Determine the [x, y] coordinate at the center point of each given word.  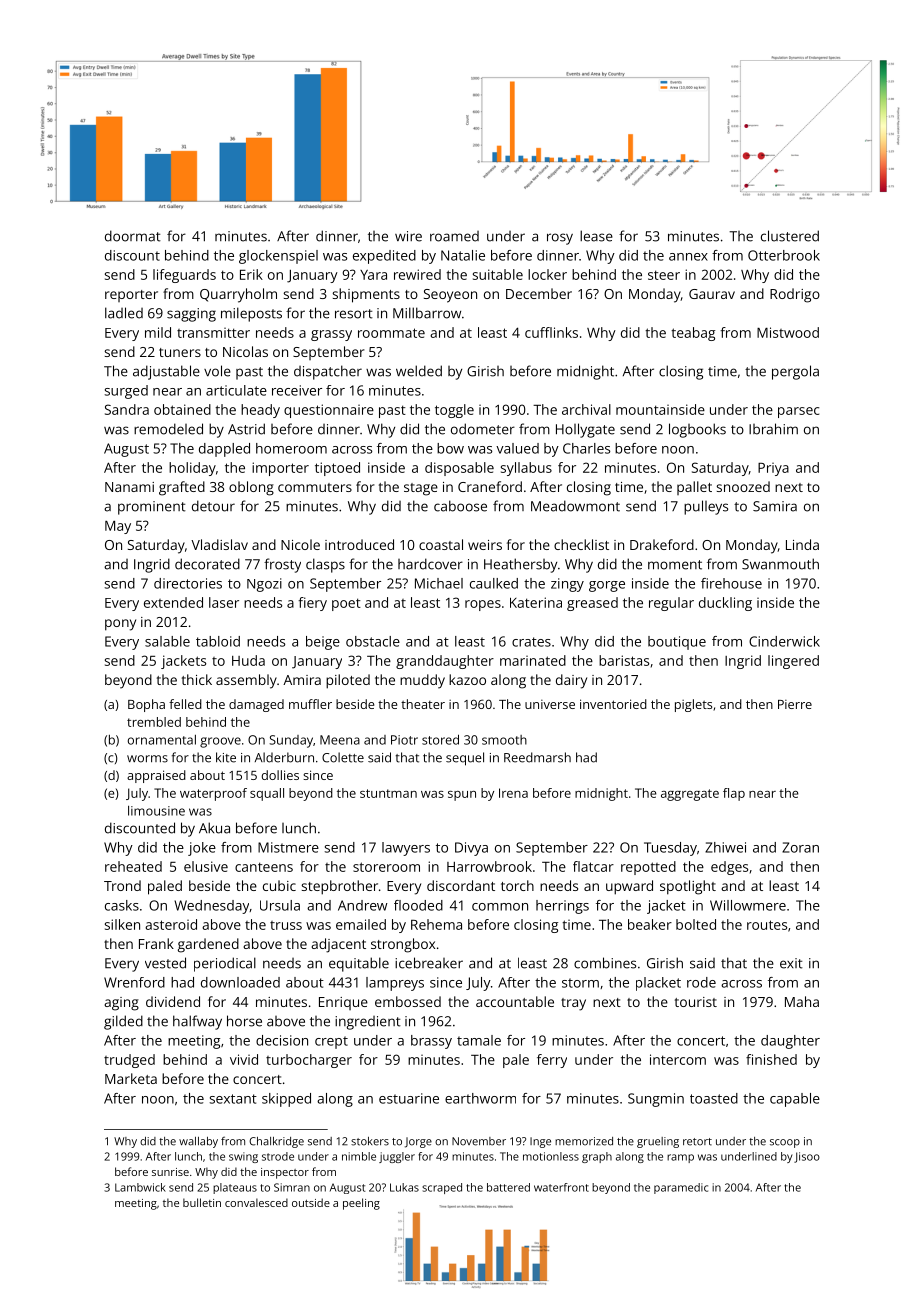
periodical [225, 964]
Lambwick [140, 1187]
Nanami [129, 487]
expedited [384, 257]
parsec [798, 412]
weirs [485, 545]
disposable [459, 469]
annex [688, 257]
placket [658, 984]
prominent [152, 508]
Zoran [800, 847]
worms [147, 759]
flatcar [593, 866]
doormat [133, 236]
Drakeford [662, 544]
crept [331, 1042]
